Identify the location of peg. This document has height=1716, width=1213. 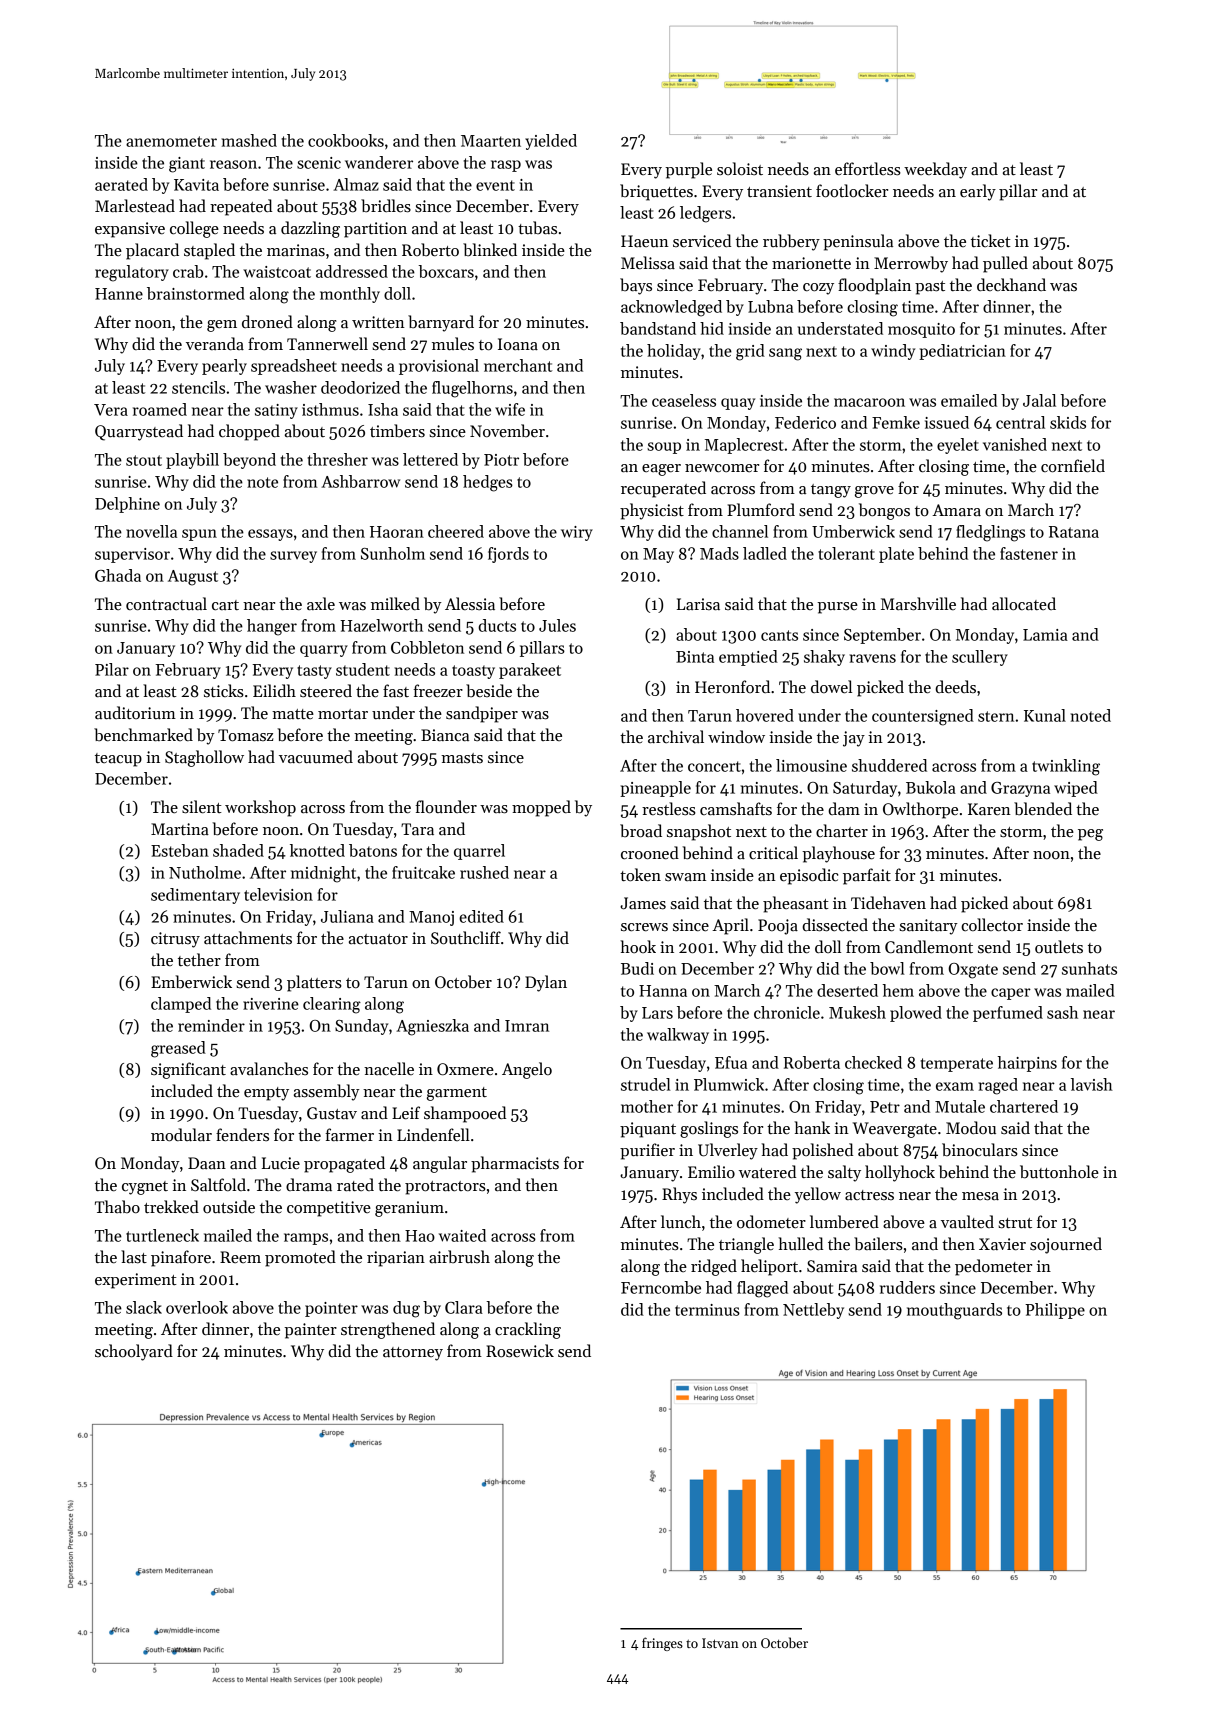
(1090, 835).
